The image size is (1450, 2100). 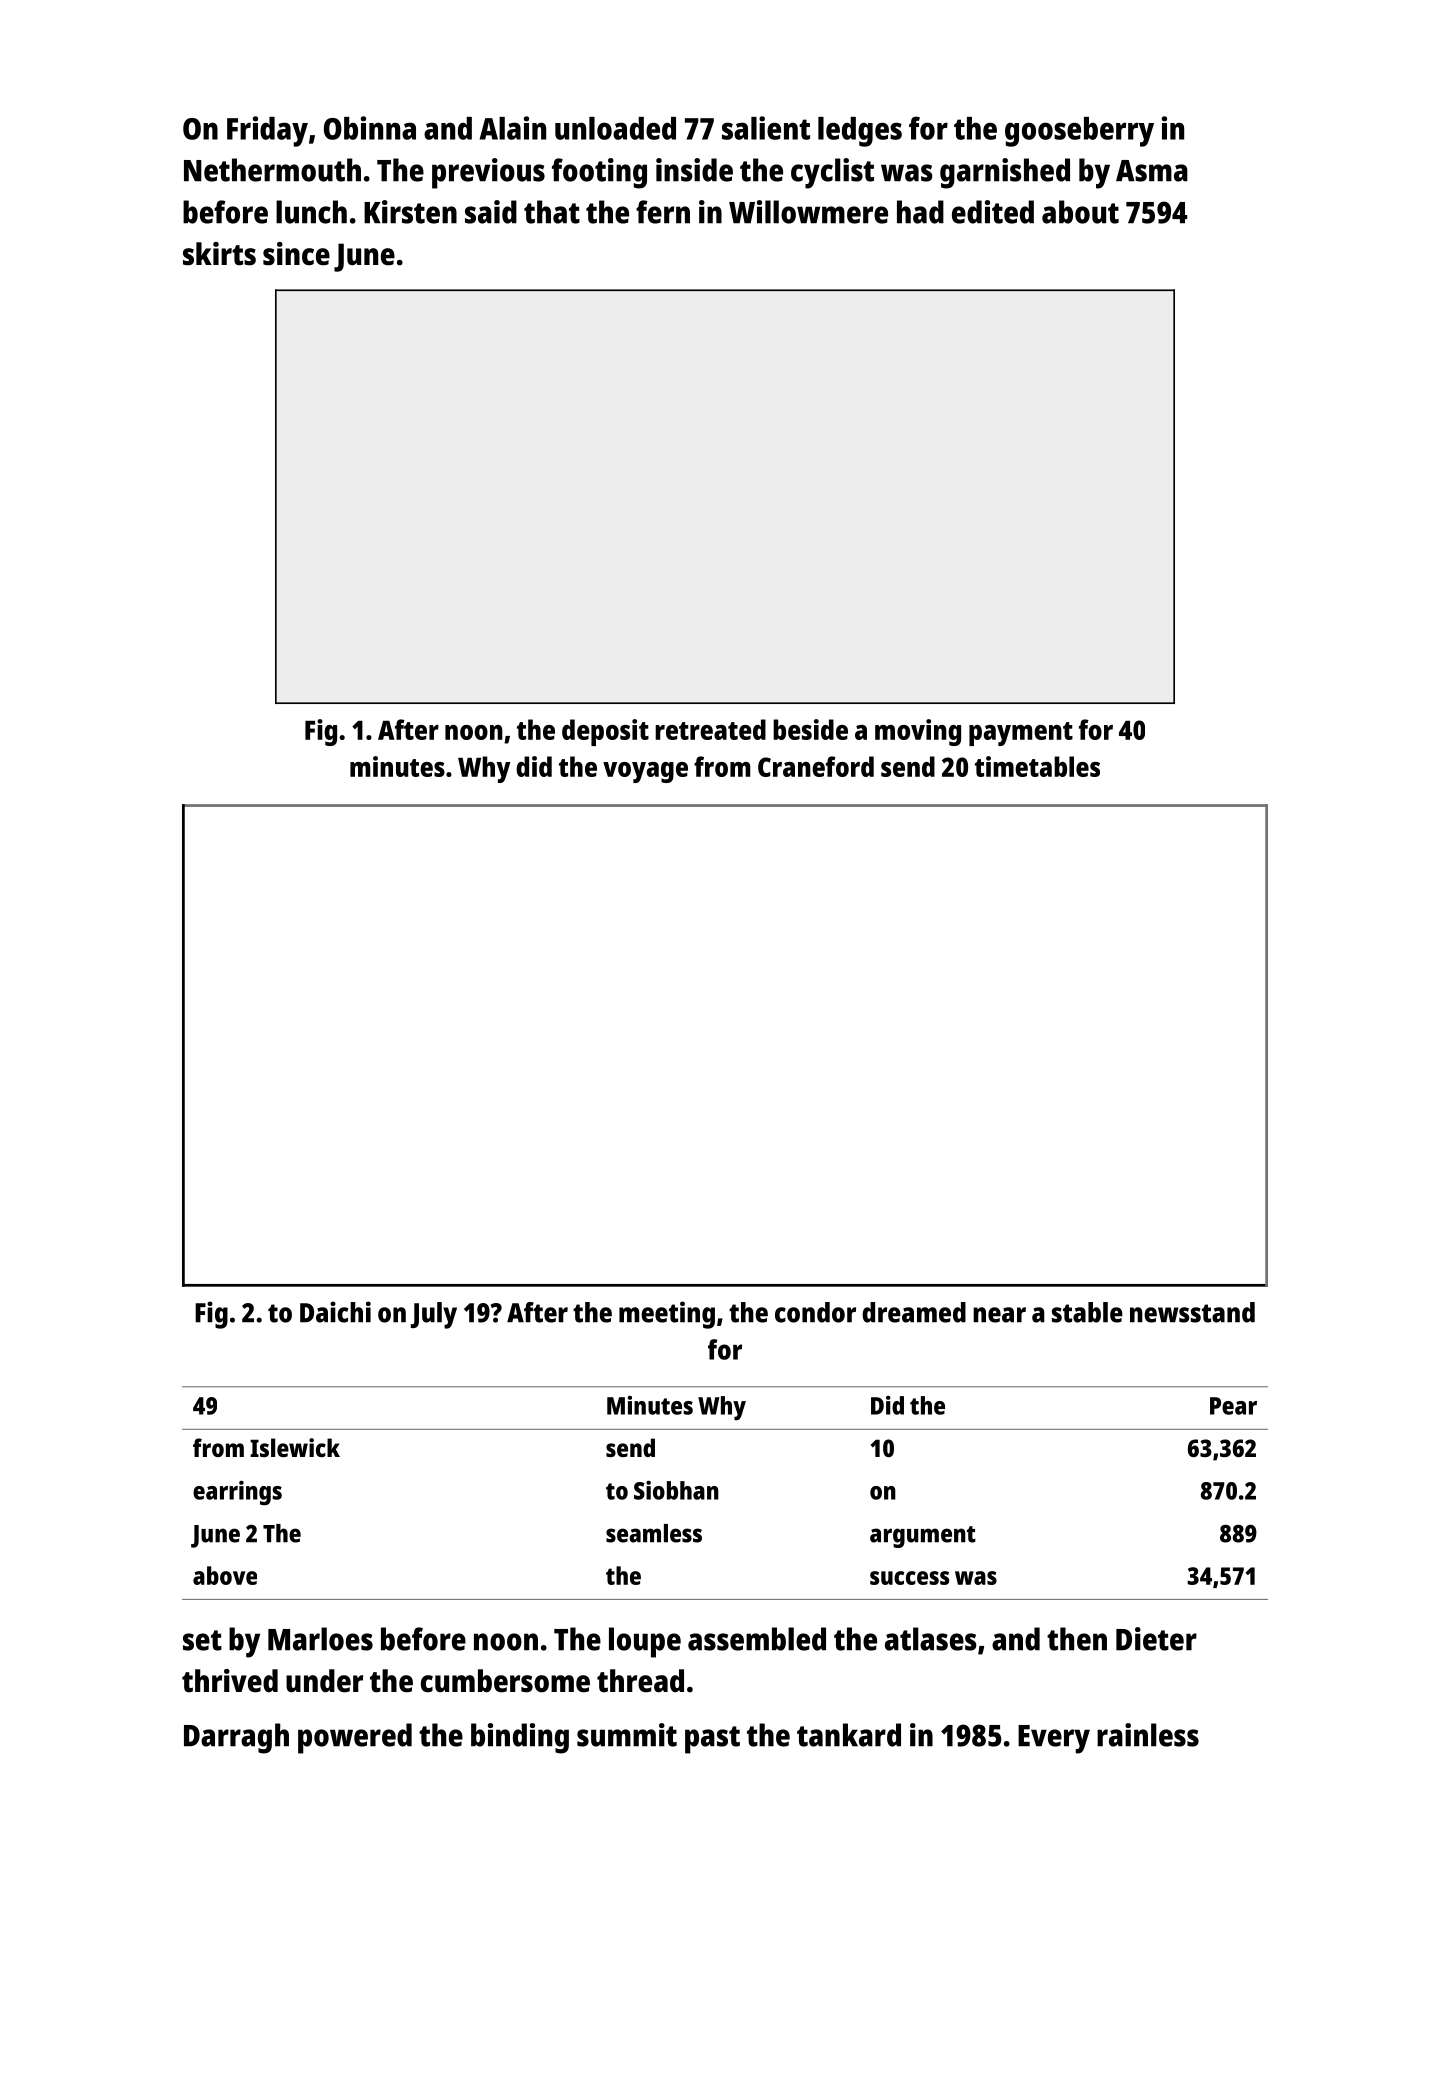 What do you see at coordinates (1021, 734) in the screenshot?
I see `payment` at bounding box center [1021, 734].
